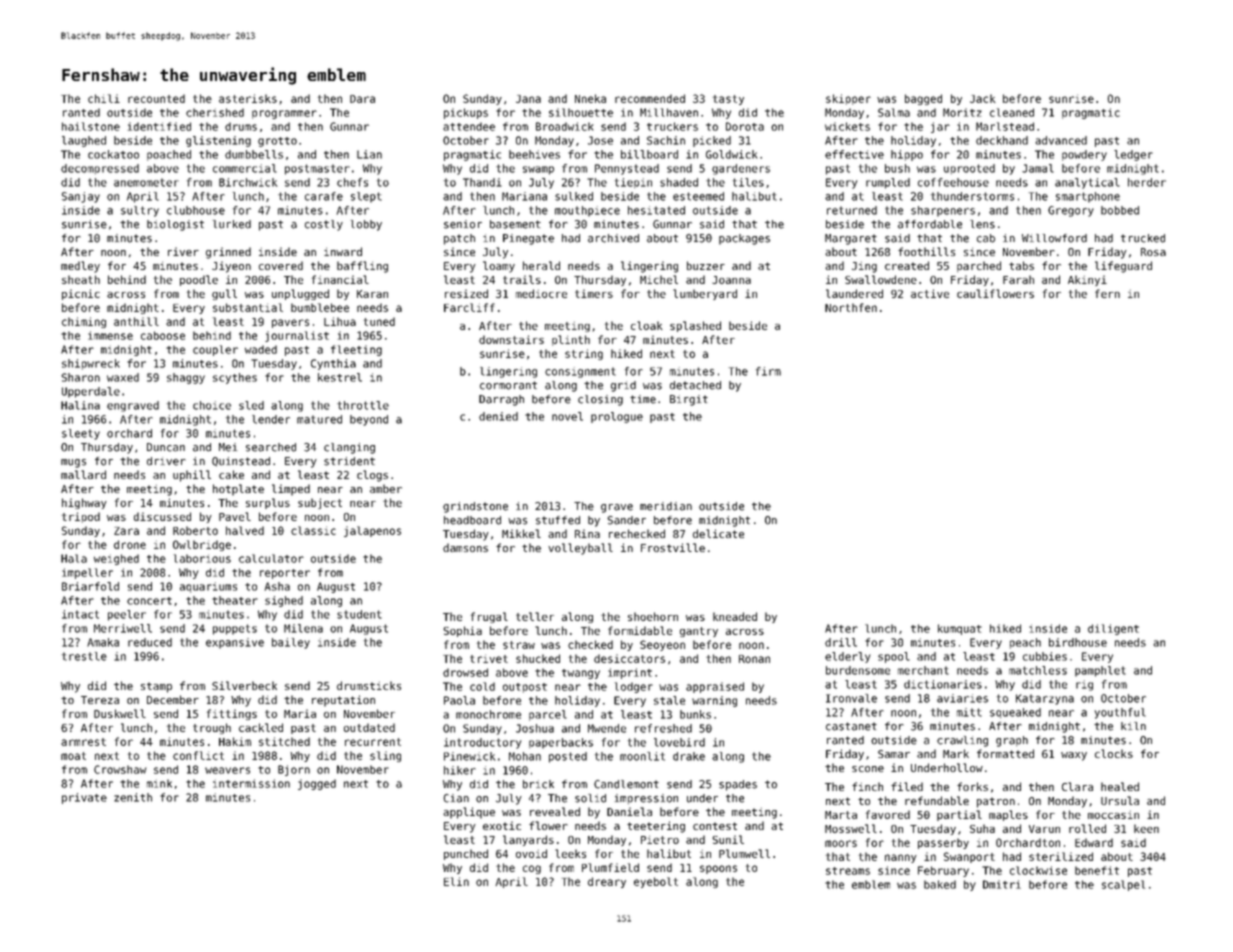  What do you see at coordinates (930, 293) in the screenshot?
I see `active` at bounding box center [930, 293].
